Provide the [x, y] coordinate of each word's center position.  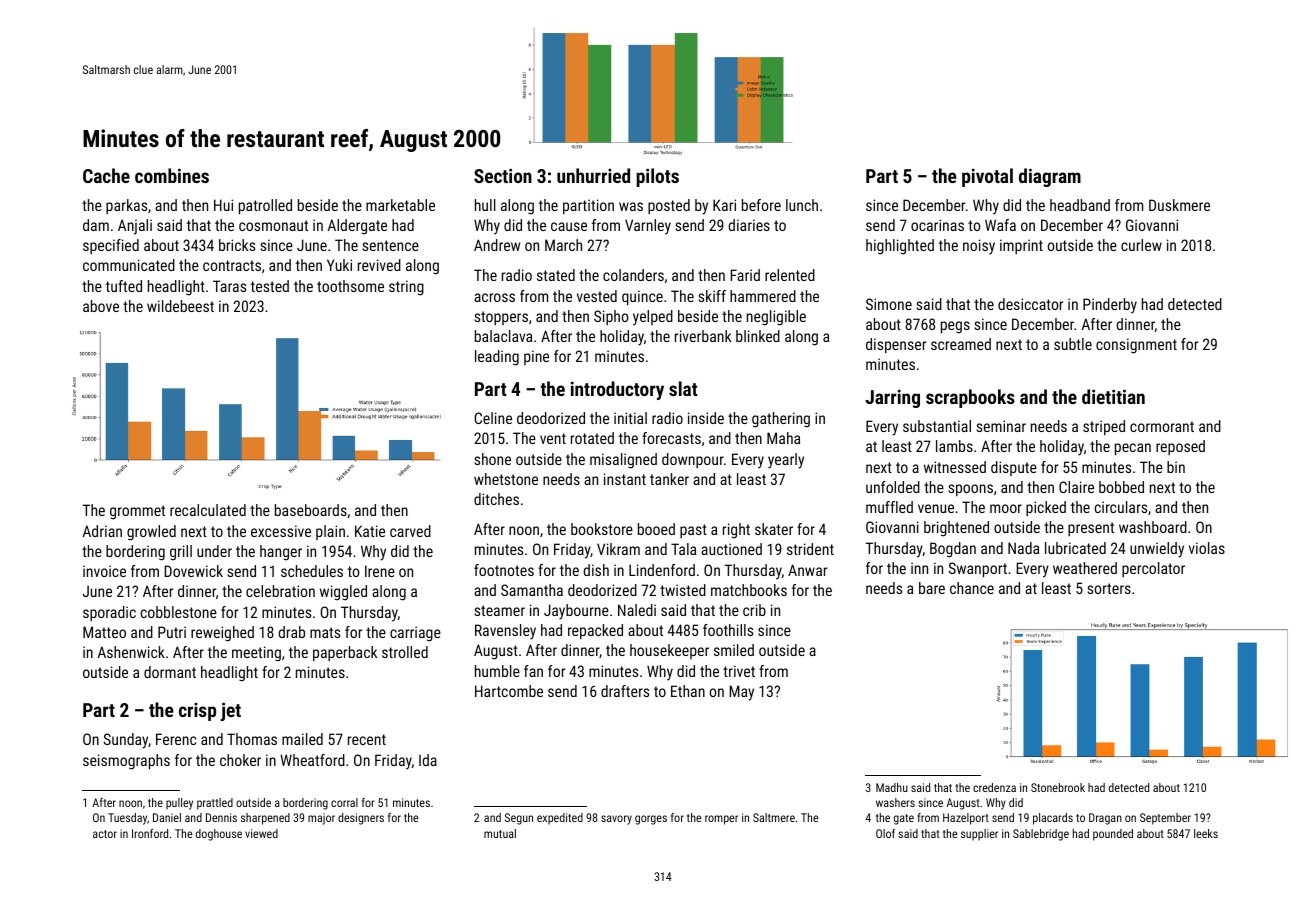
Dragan [1105, 819]
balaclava [503, 336]
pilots [657, 177]
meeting [256, 654]
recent [367, 739]
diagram [1050, 177]
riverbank [703, 336]
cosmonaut [273, 225]
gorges [651, 820]
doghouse [219, 835]
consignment [1136, 346]
